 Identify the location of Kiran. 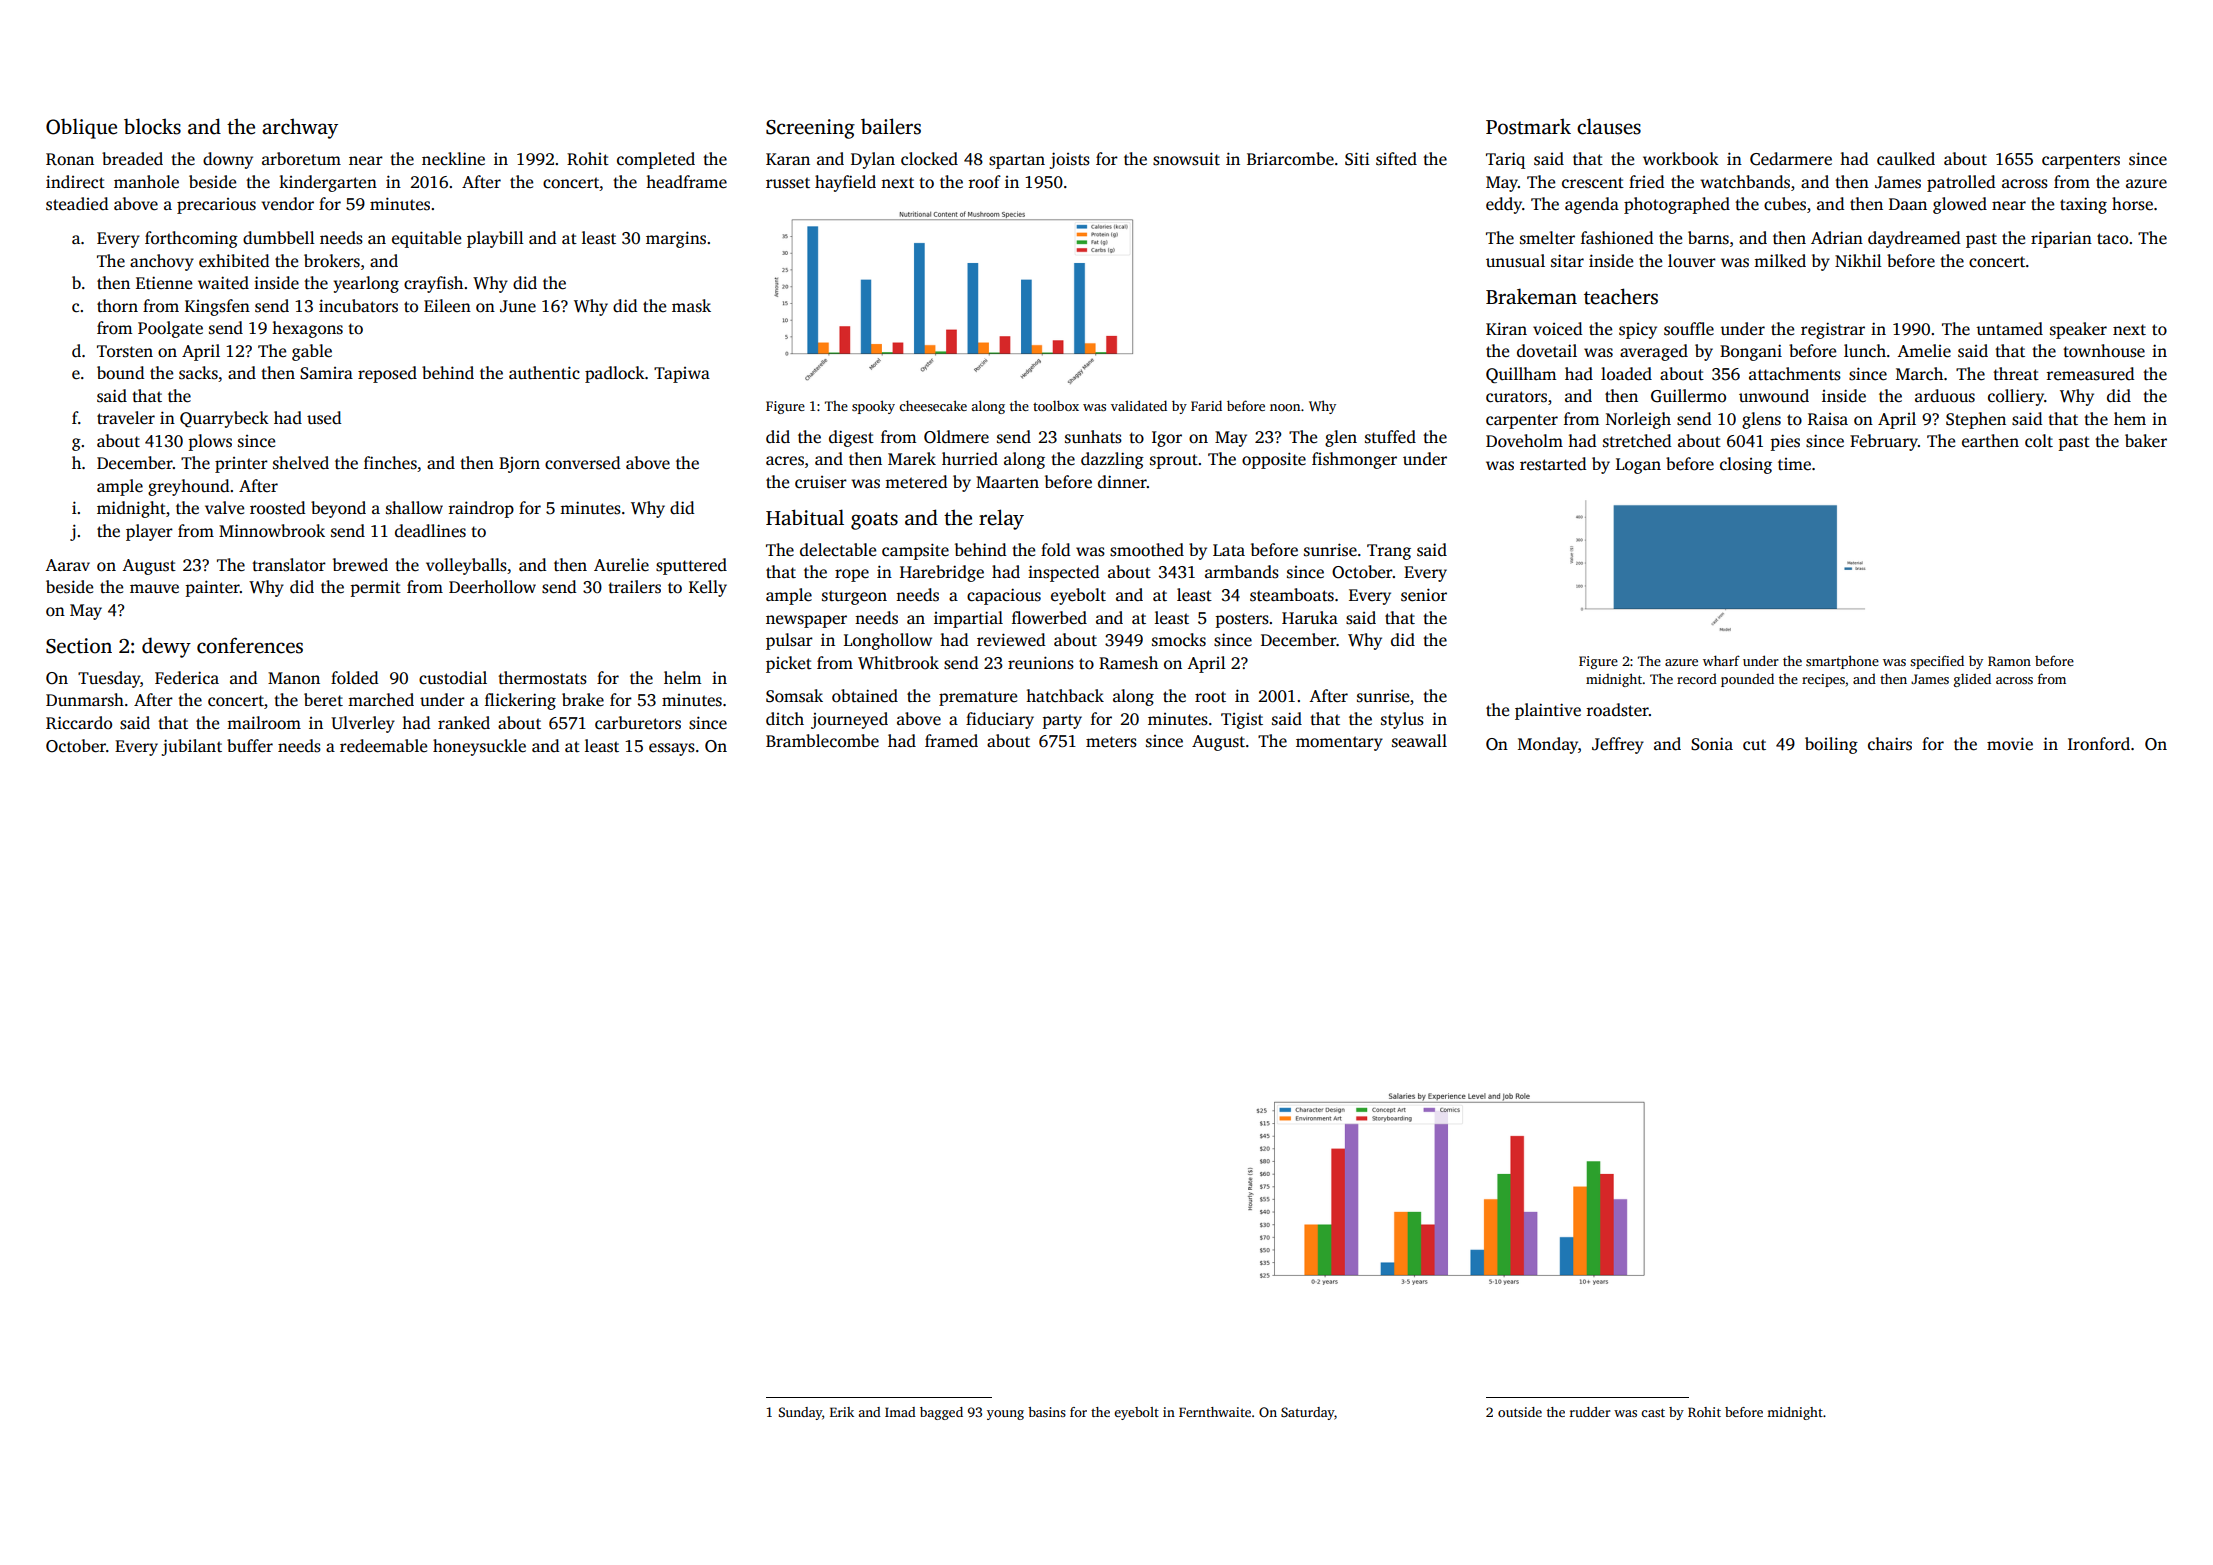
(1506, 328).
